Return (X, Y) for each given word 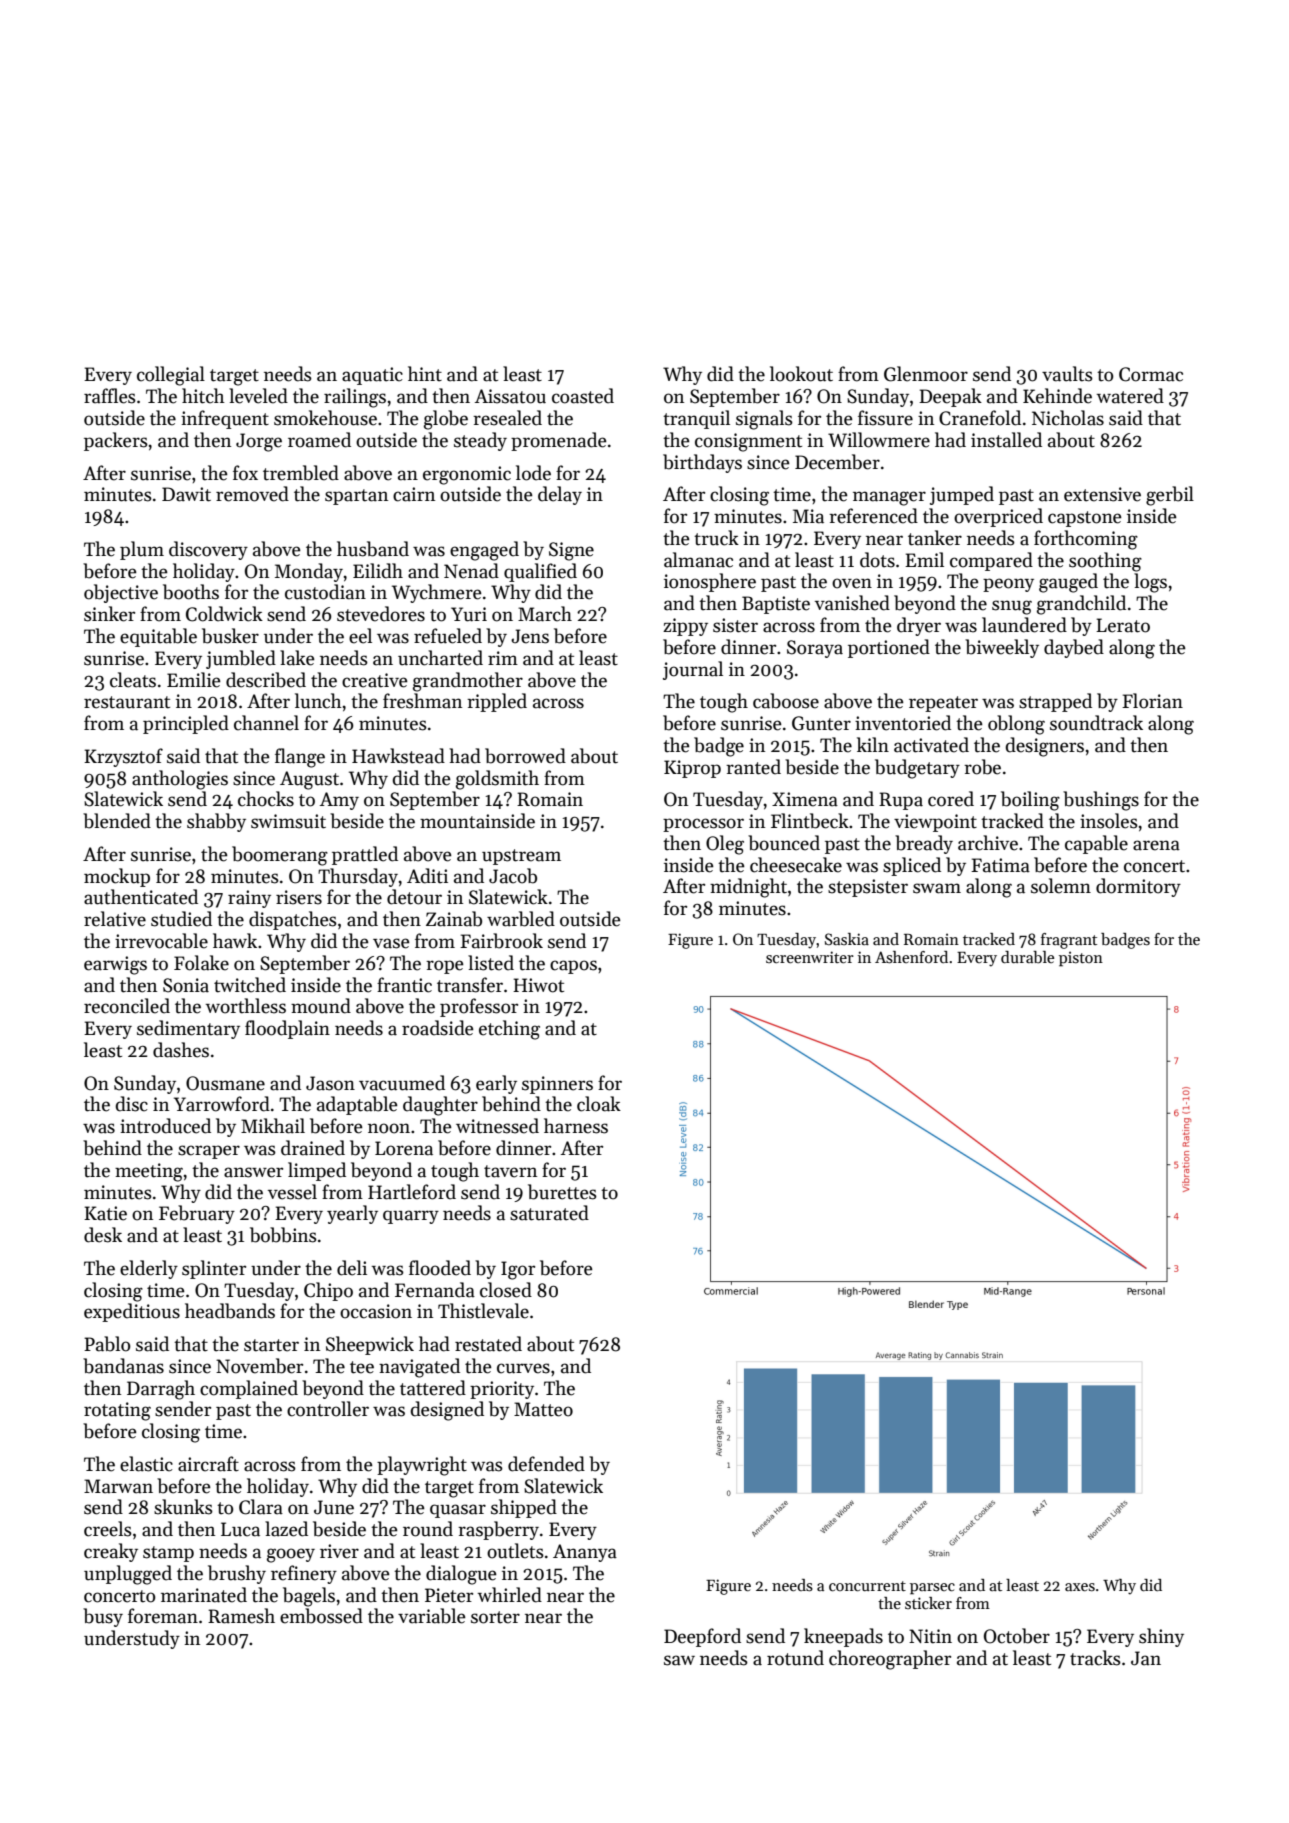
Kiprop (692, 769)
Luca (240, 1529)
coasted (583, 396)
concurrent (867, 1586)
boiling (1030, 801)
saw (679, 1660)
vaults (1067, 374)
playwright (422, 1466)
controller (328, 1409)
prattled (365, 855)
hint (425, 374)
